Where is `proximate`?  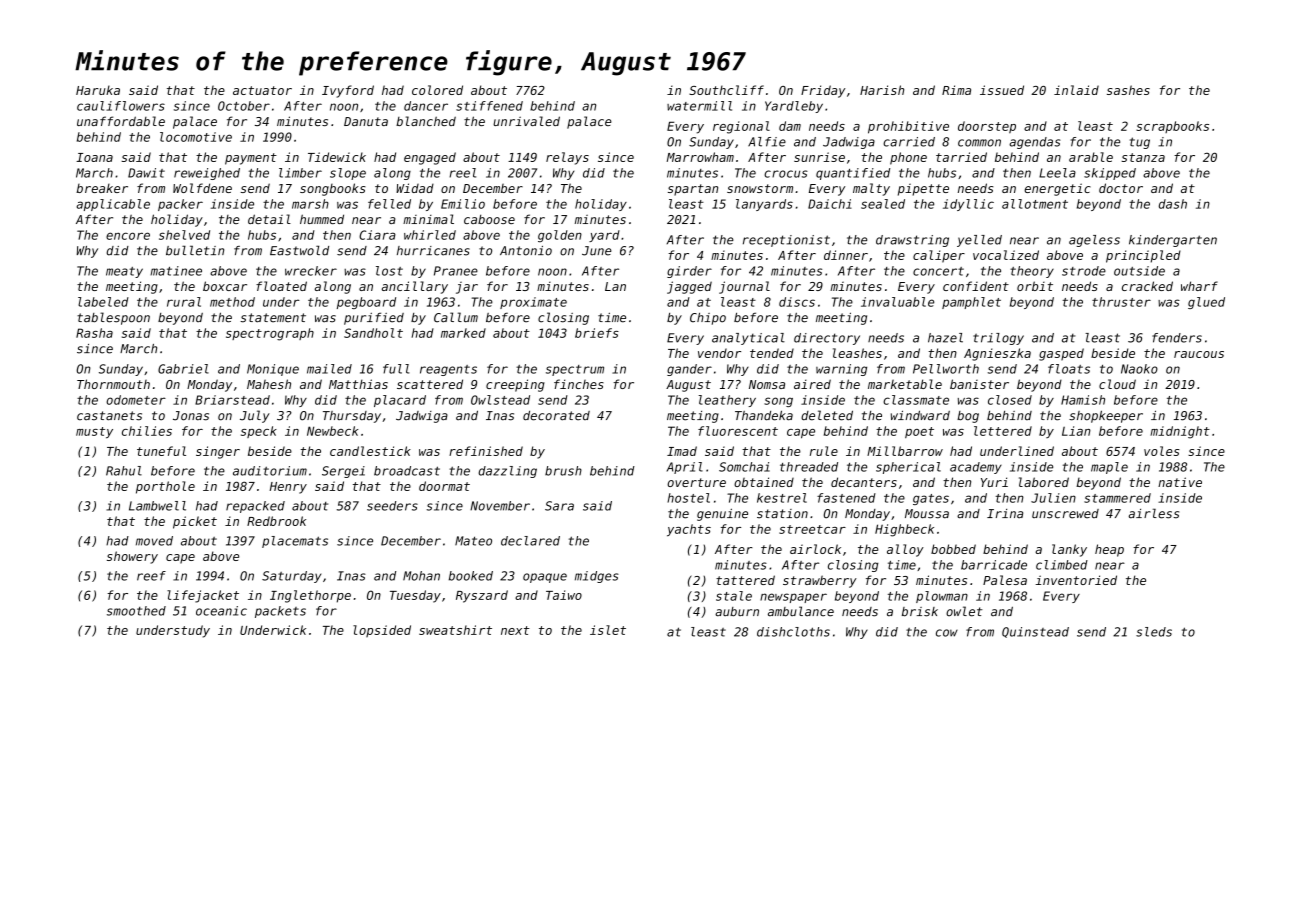
proximate is located at coordinates (533, 303).
